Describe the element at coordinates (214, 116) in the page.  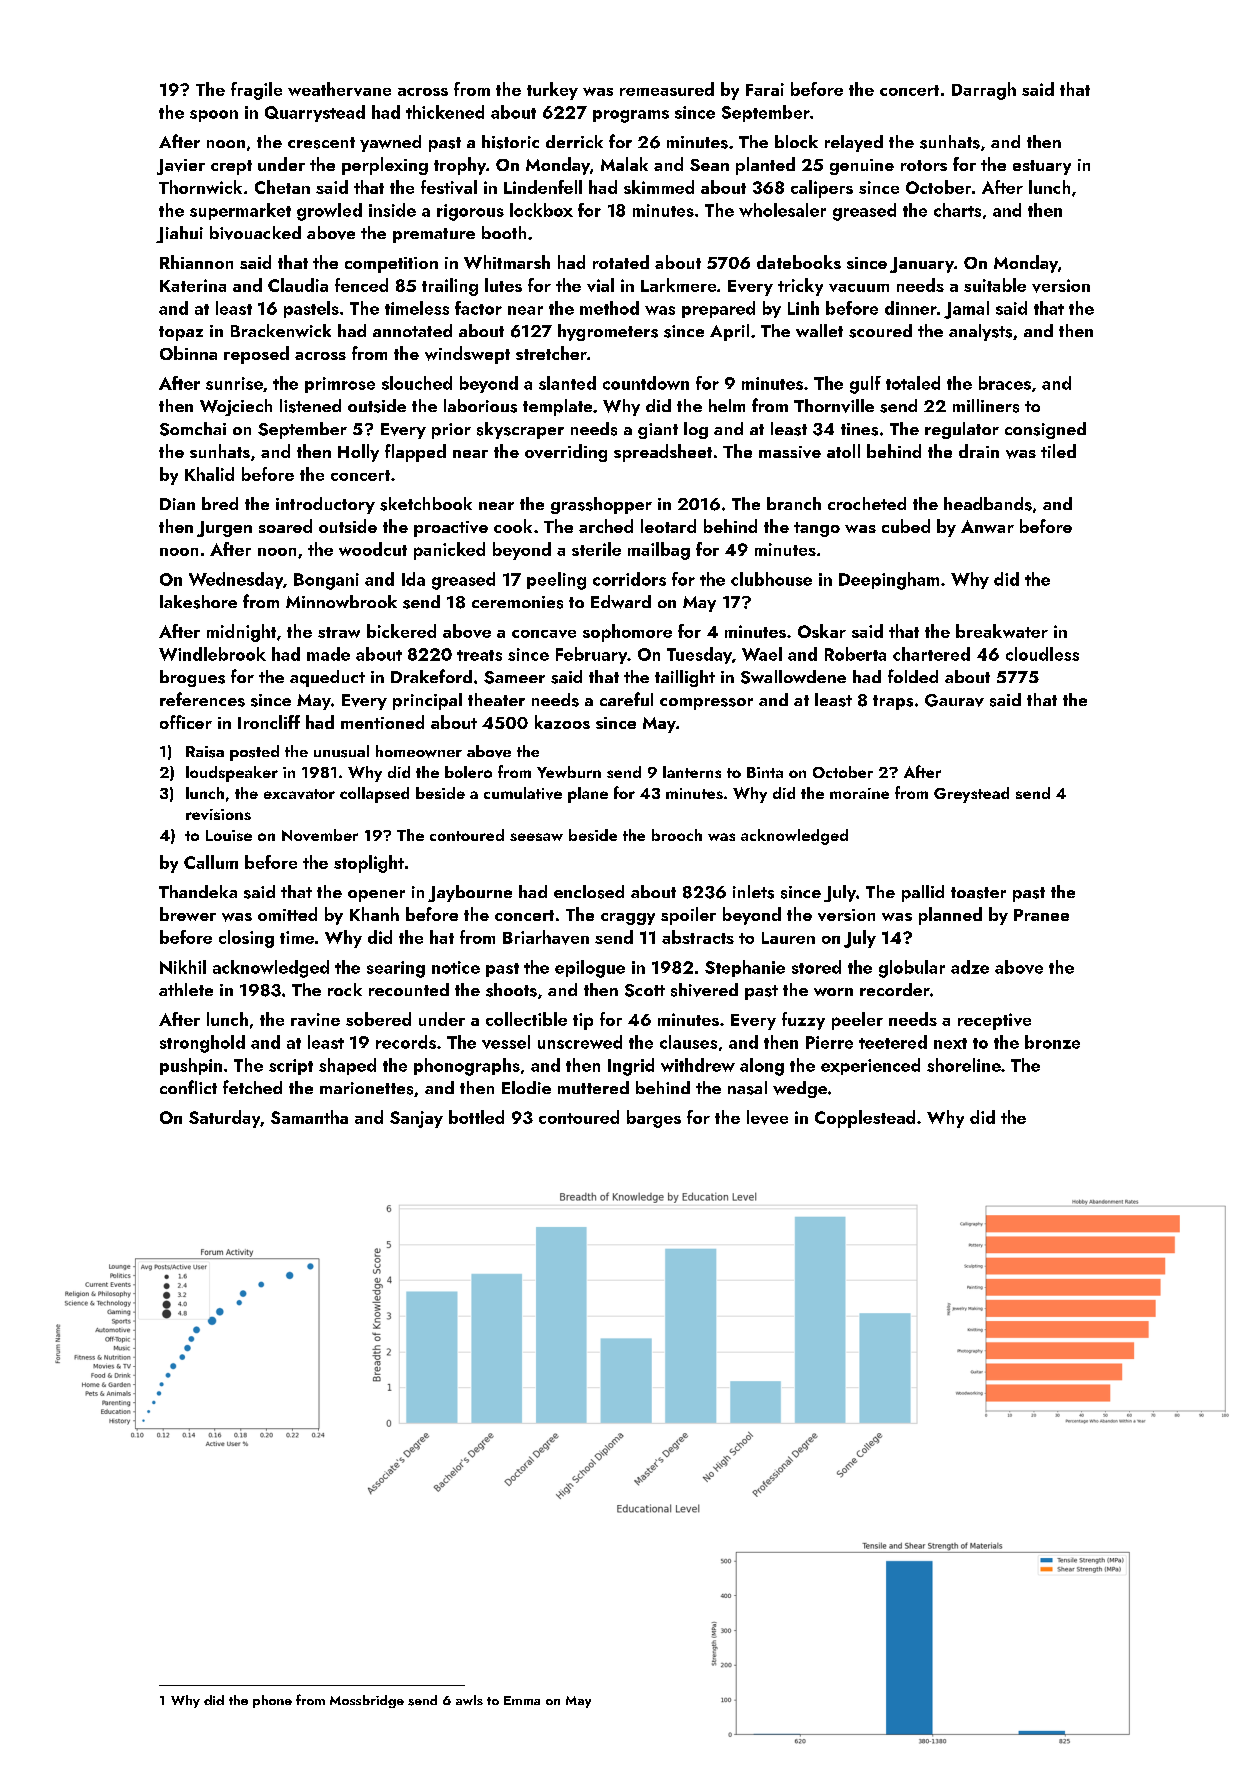
I see `spoon` at that location.
